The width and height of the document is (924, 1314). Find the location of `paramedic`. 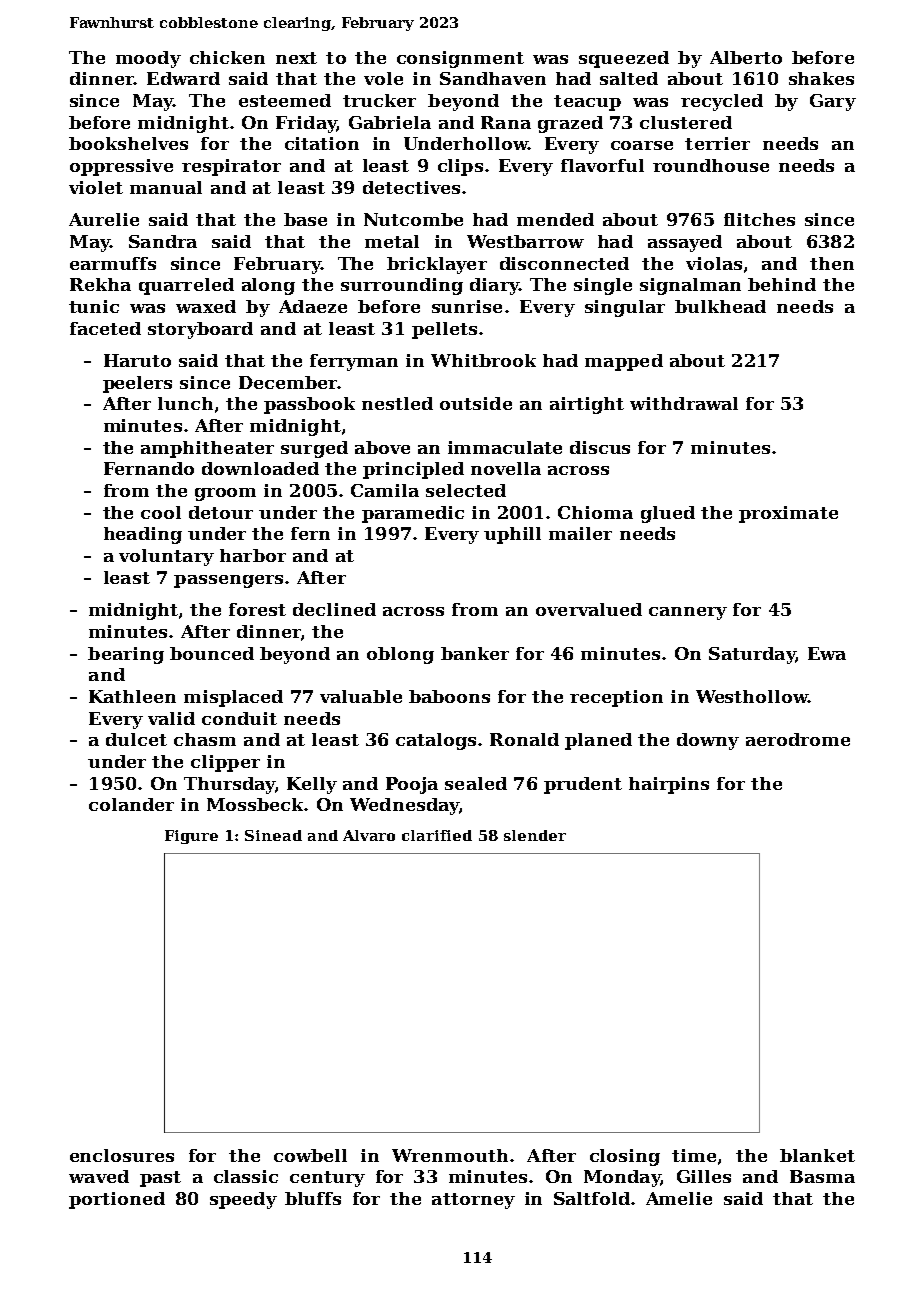

paramedic is located at coordinates (413, 514).
